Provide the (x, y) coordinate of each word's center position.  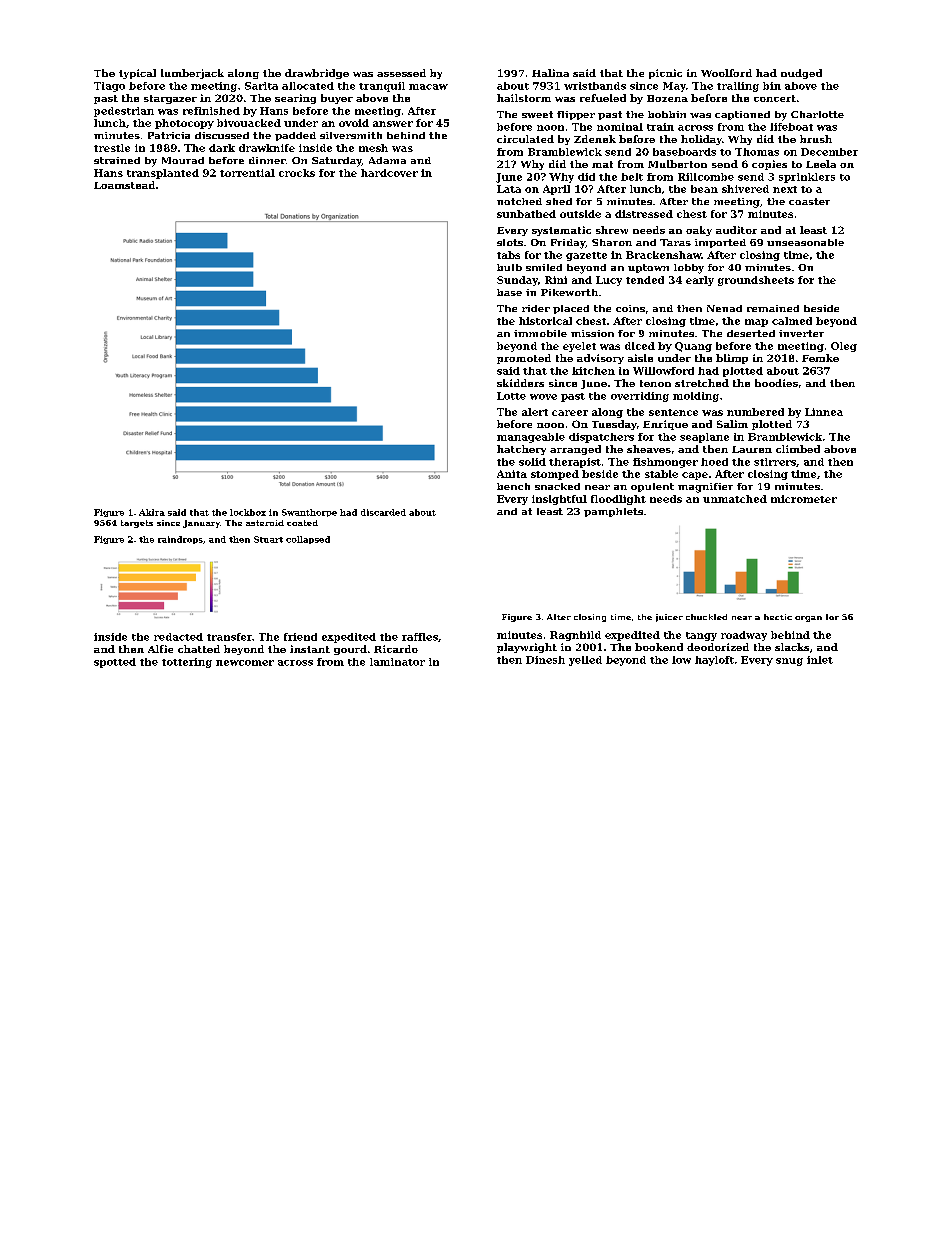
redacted (178, 637)
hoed (714, 462)
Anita (512, 474)
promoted (524, 359)
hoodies (776, 383)
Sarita (261, 86)
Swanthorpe (309, 513)
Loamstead (124, 185)
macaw (428, 87)
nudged (801, 74)
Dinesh (545, 660)
